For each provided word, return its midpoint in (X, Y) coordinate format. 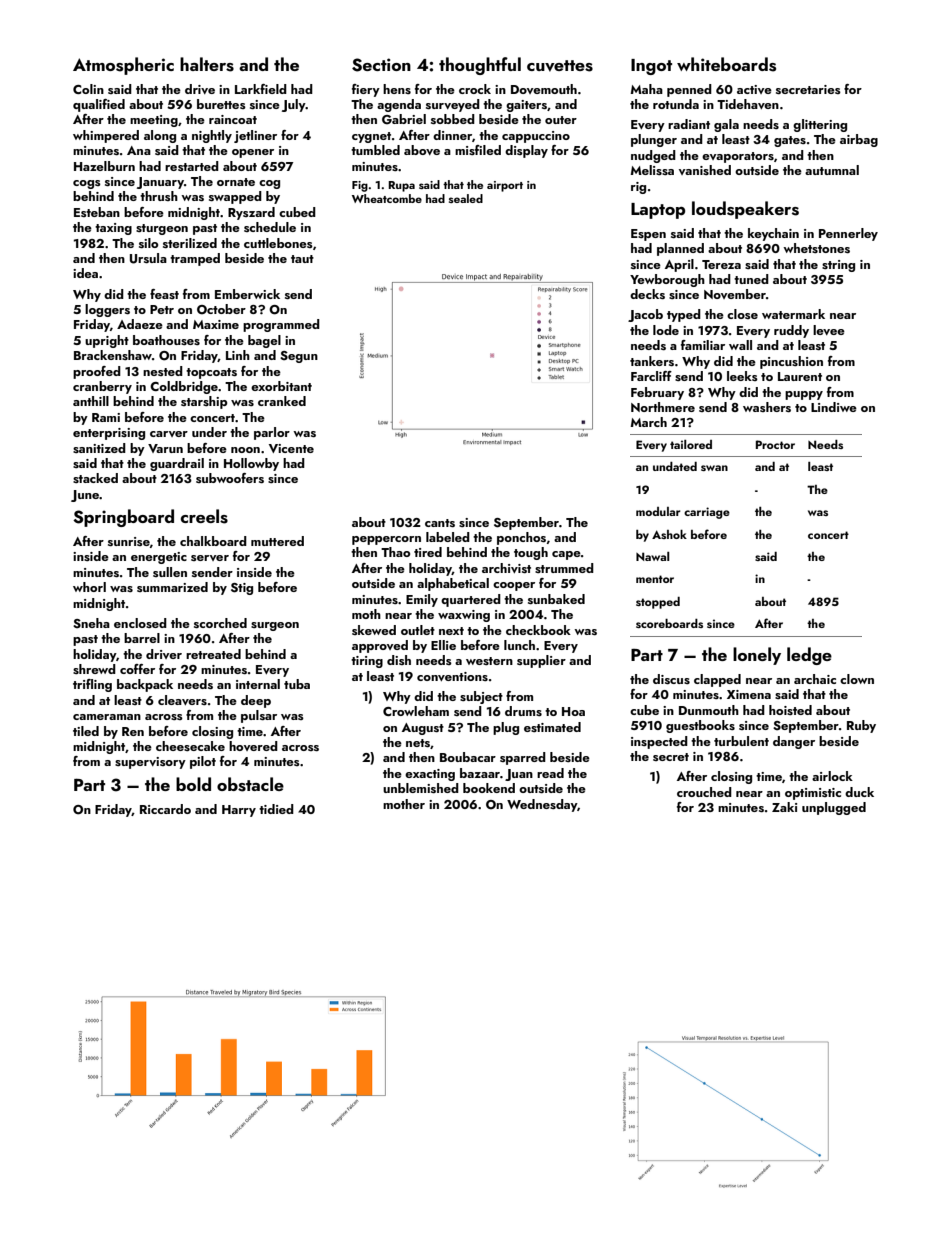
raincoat (233, 119)
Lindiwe (834, 407)
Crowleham (416, 711)
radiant (689, 124)
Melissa (652, 170)
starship (204, 402)
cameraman (107, 717)
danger (794, 742)
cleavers (182, 700)
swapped (235, 197)
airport (505, 186)
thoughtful (480, 66)
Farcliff (651, 376)
